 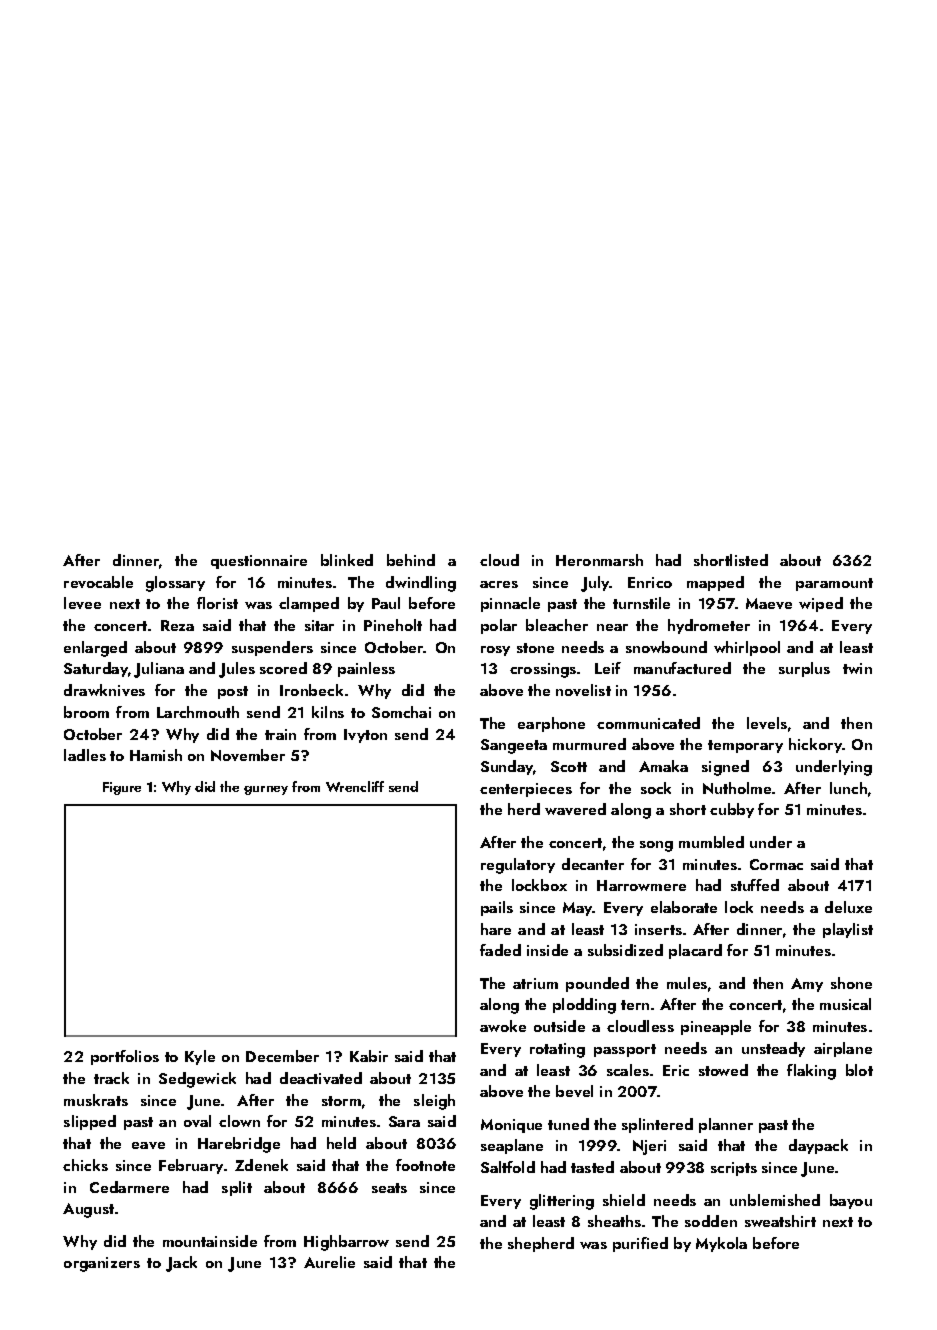 What do you see at coordinates (181, 1264) in the screenshot?
I see `Jack` at bounding box center [181, 1264].
